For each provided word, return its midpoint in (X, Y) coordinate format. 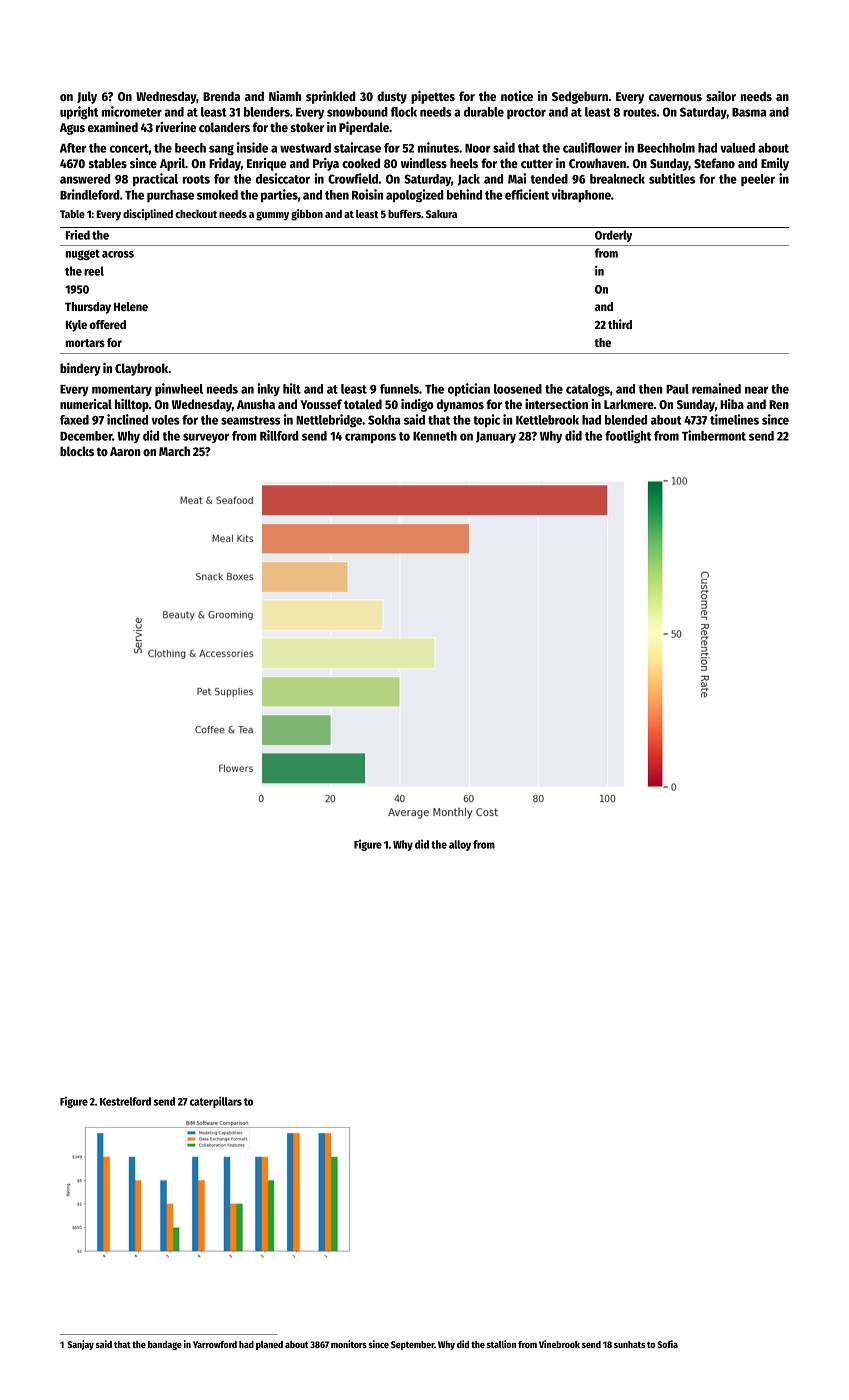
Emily (775, 164)
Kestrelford (125, 1101)
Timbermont (714, 435)
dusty (392, 97)
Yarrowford (215, 1344)
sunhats (629, 1344)
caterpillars (216, 1102)
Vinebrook (559, 1344)
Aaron (125, 451)
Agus (72, 129)
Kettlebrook (547, 420)
